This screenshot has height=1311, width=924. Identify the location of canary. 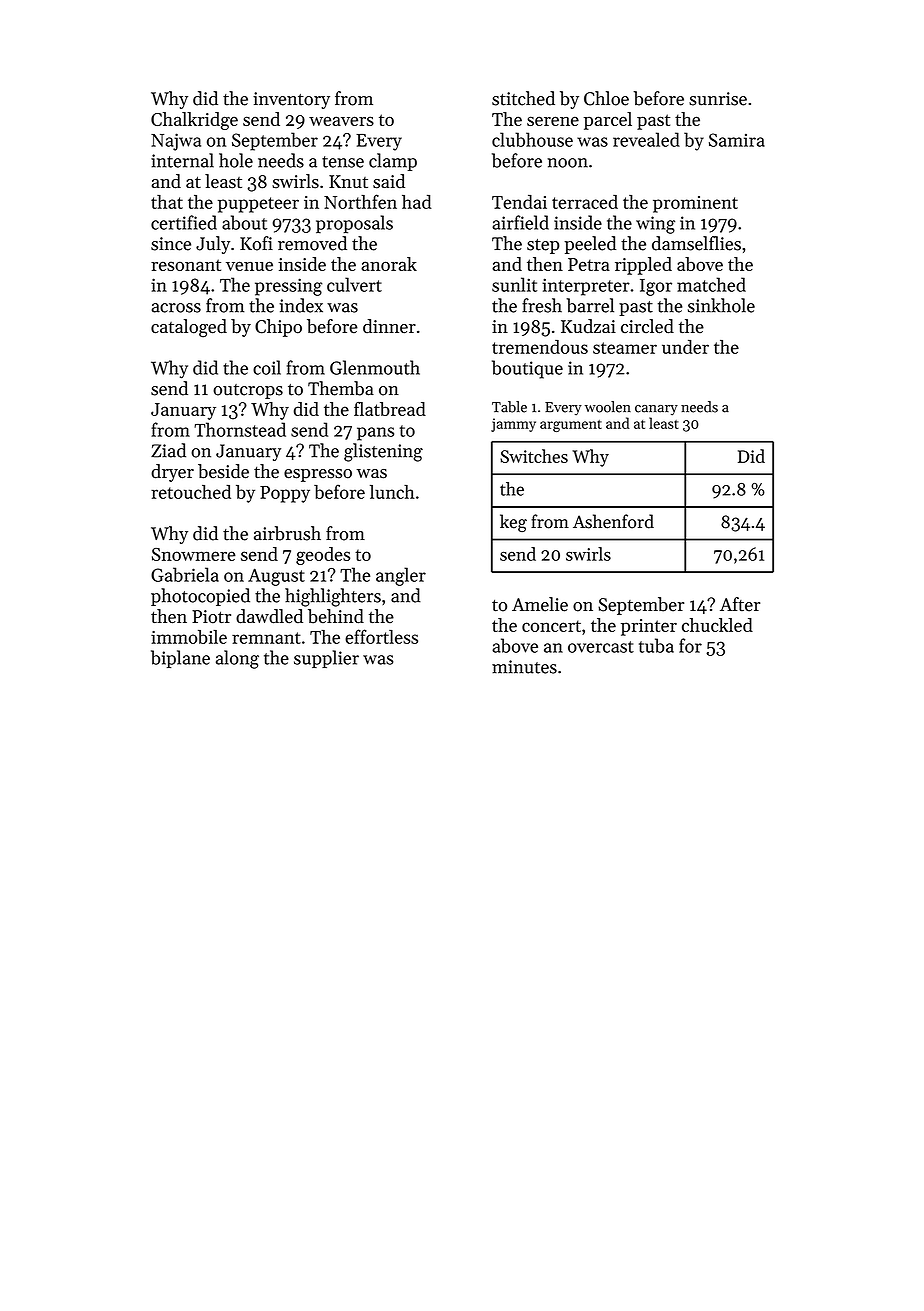
(656, 410).
